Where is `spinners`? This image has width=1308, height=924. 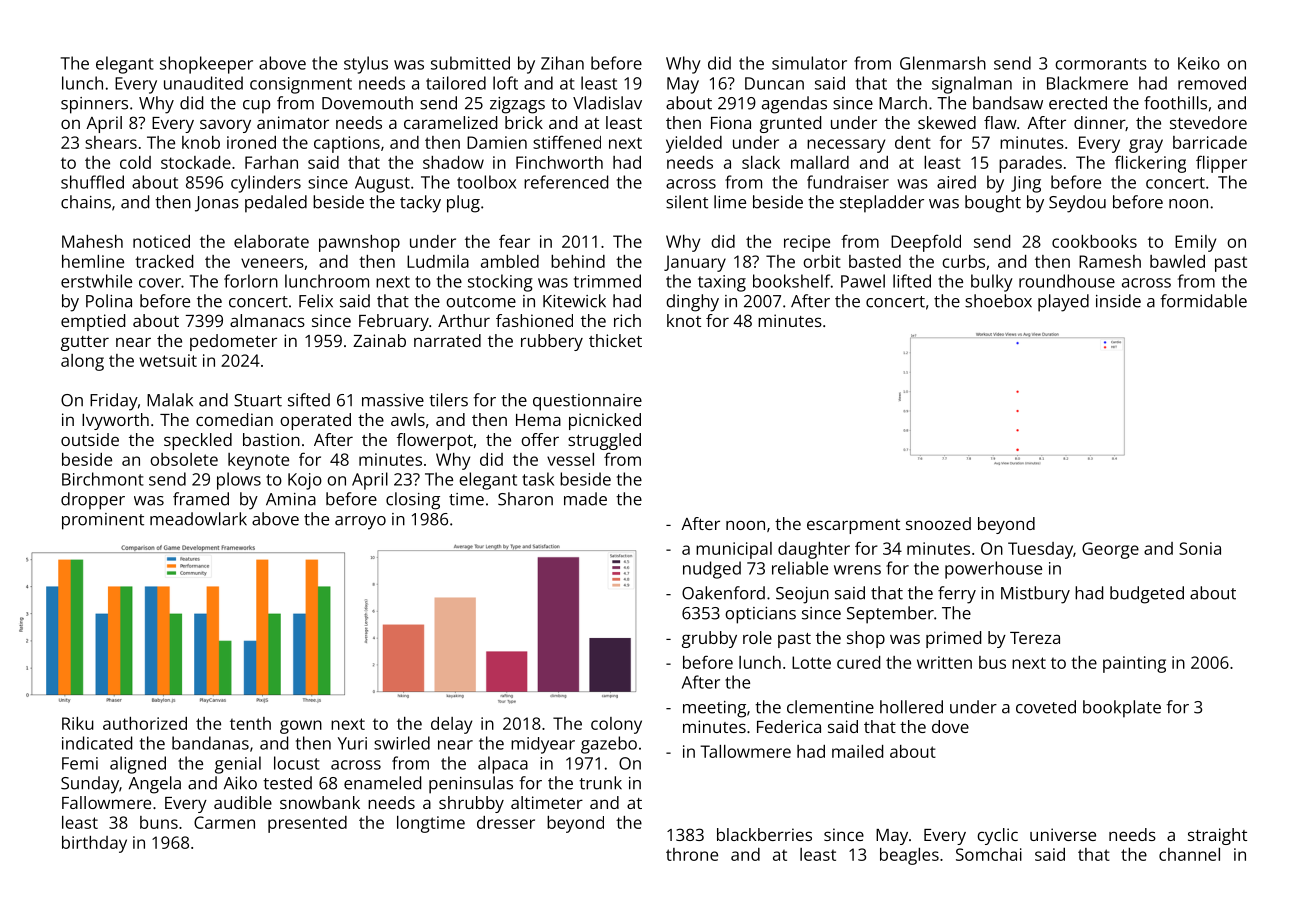 spinners is located at coordinates (94, 105).
